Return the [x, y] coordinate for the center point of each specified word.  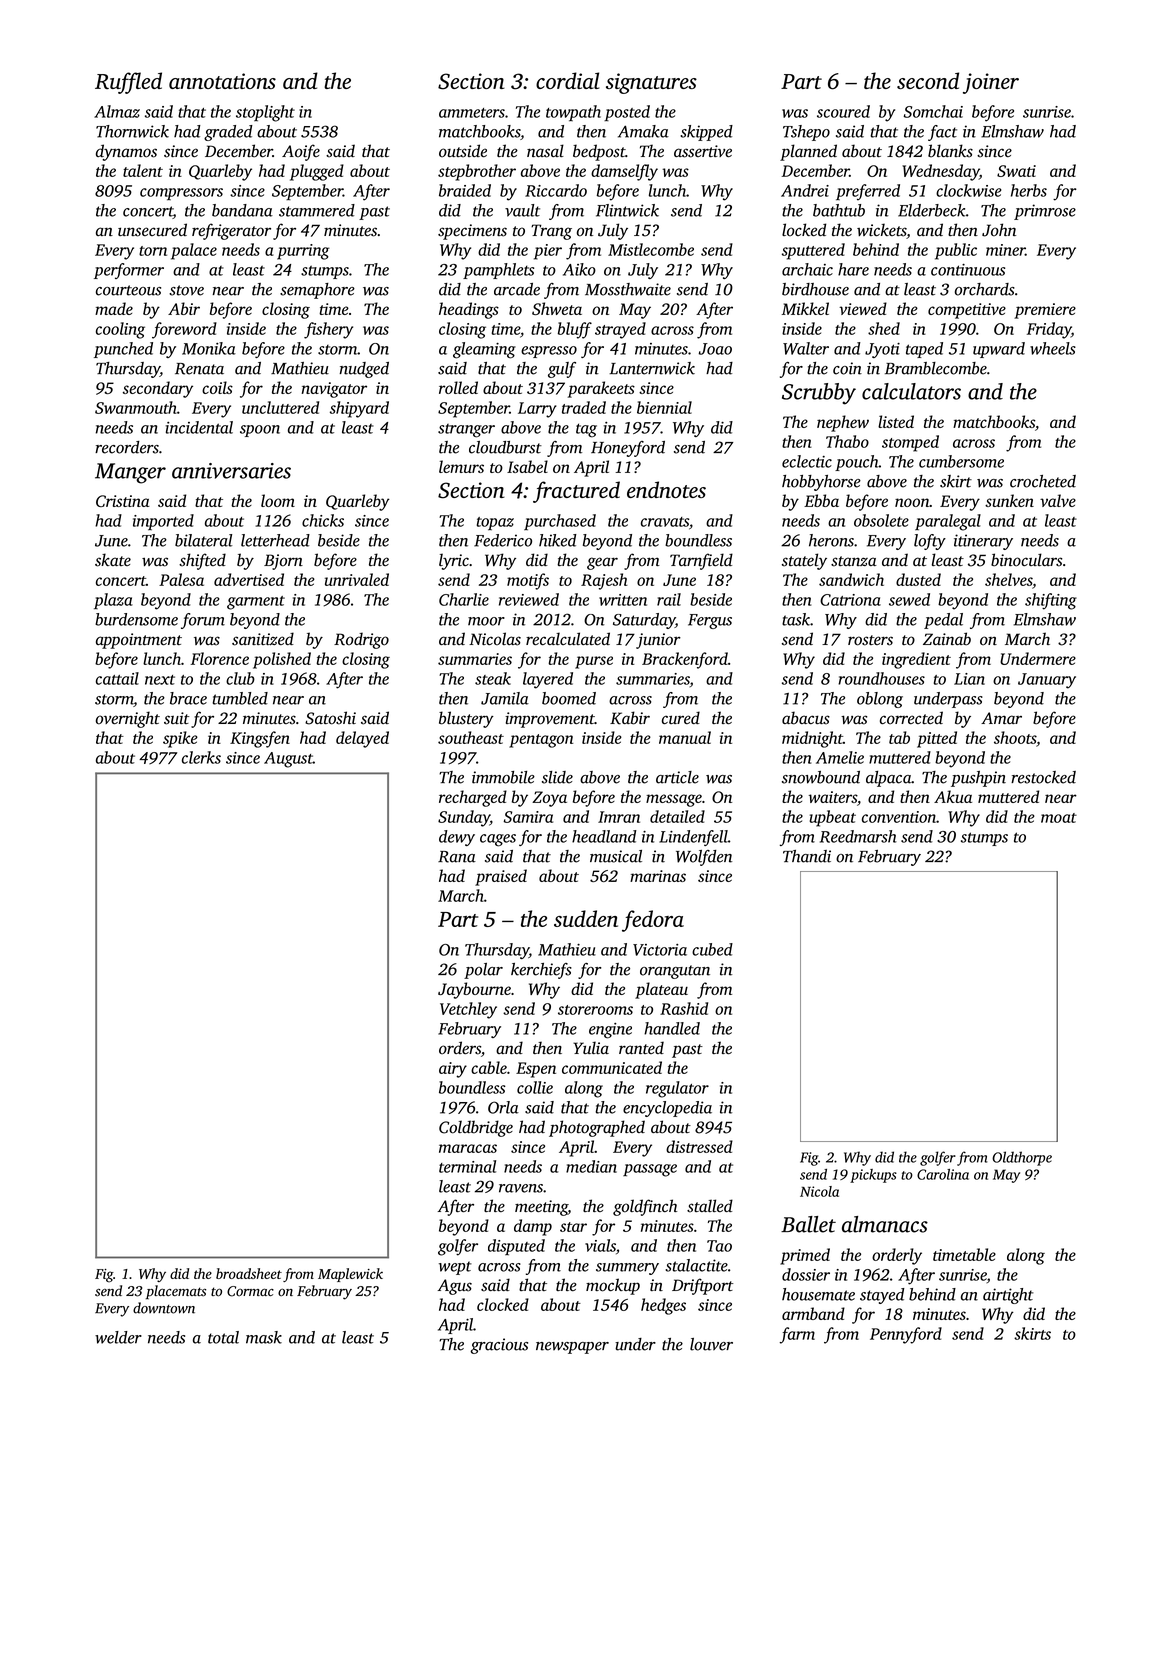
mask [264, 1337]
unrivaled [357, 579]
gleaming [484, 350]
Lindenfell [693, 838]
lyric [454, 561]
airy [453, 1070]
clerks [201, 757]
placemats [176, 1292]
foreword [184, 330]
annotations [222, 81]
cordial [567, 80]
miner [1005, 250]
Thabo [847, 441]
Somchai [933, 111]
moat [1059, 818]
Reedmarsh [858, 836]
